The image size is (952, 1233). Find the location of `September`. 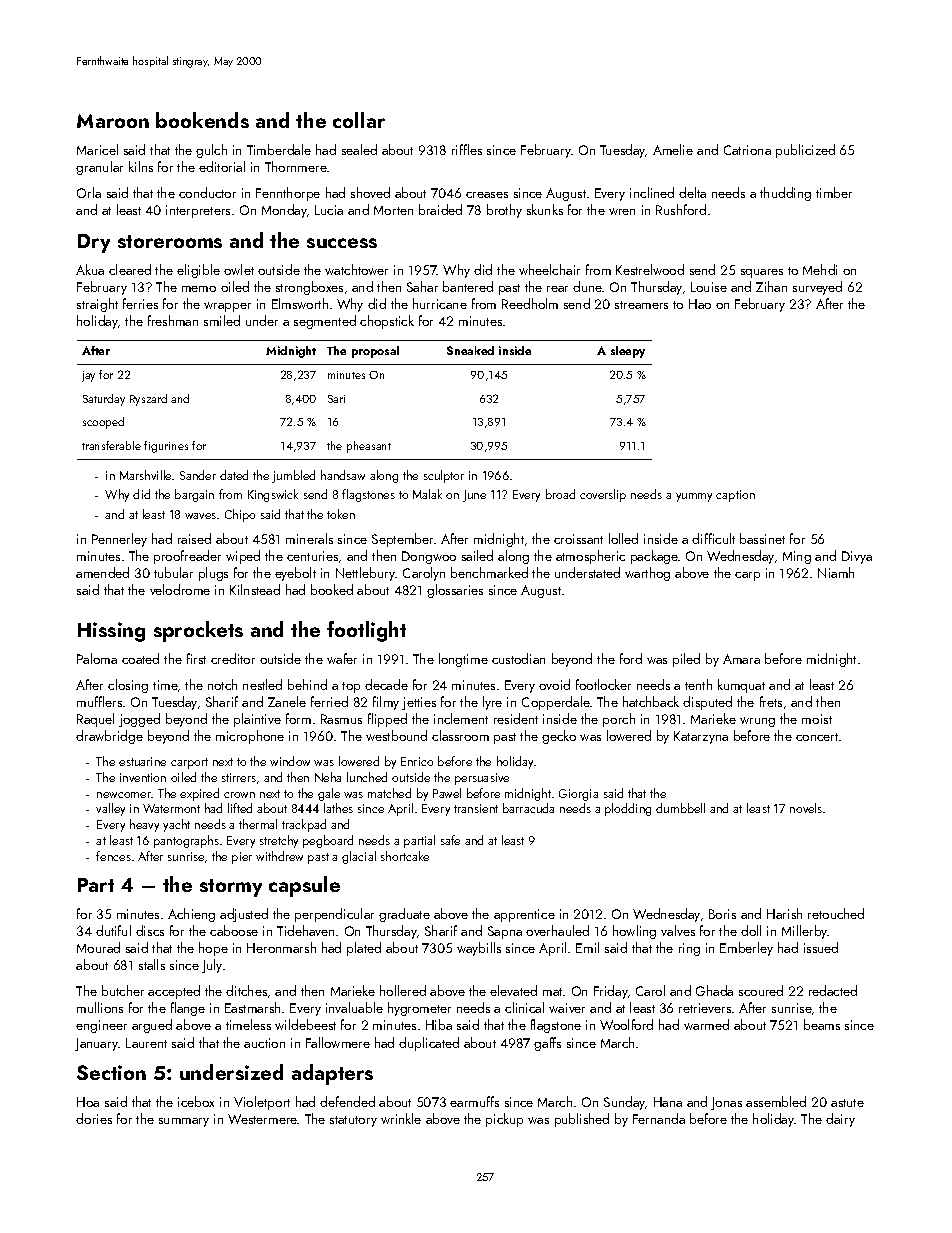

September is located at coordinates (402, 540).
